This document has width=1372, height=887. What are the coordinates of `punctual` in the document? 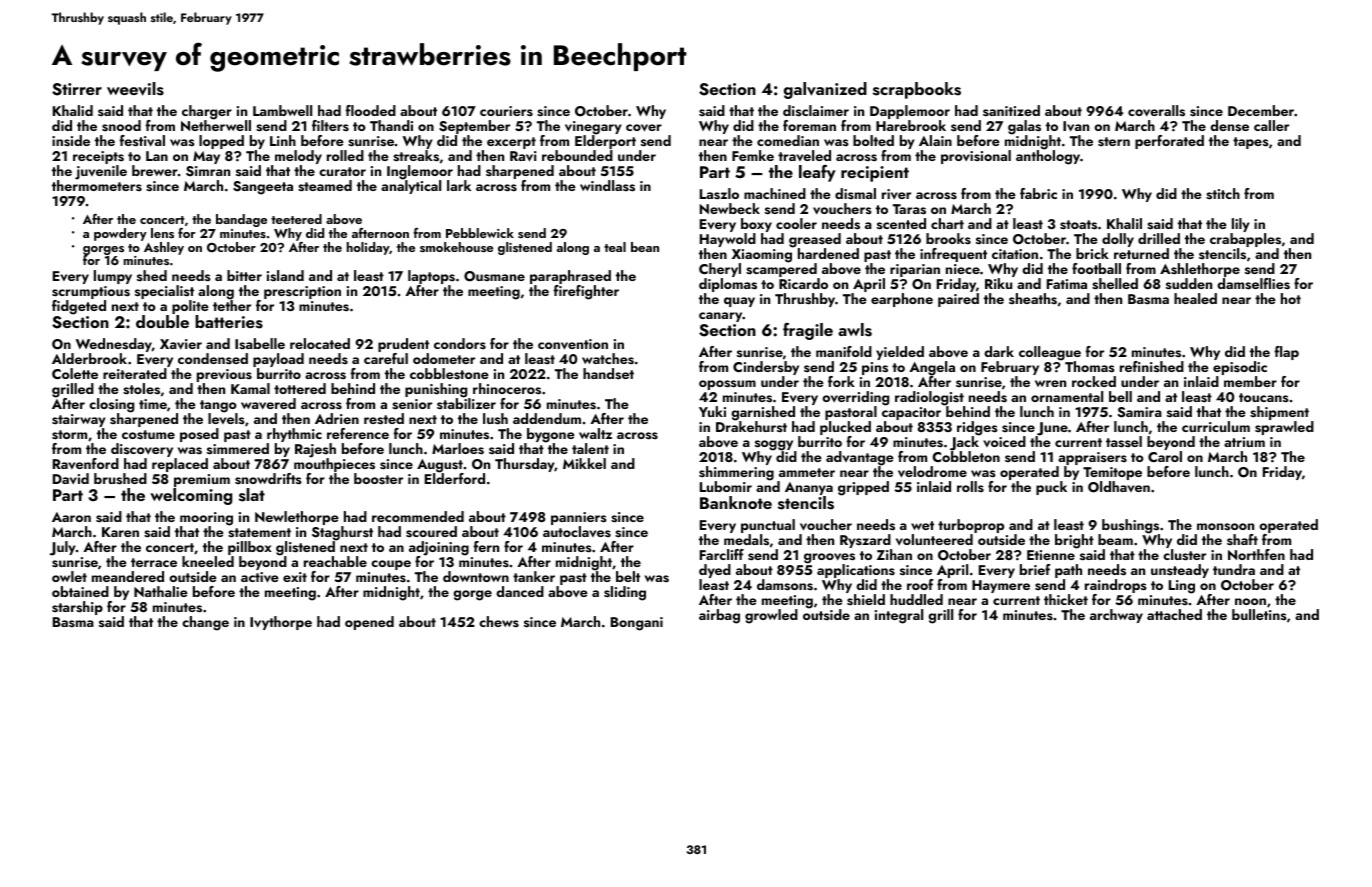 It's located at (768, 526).
